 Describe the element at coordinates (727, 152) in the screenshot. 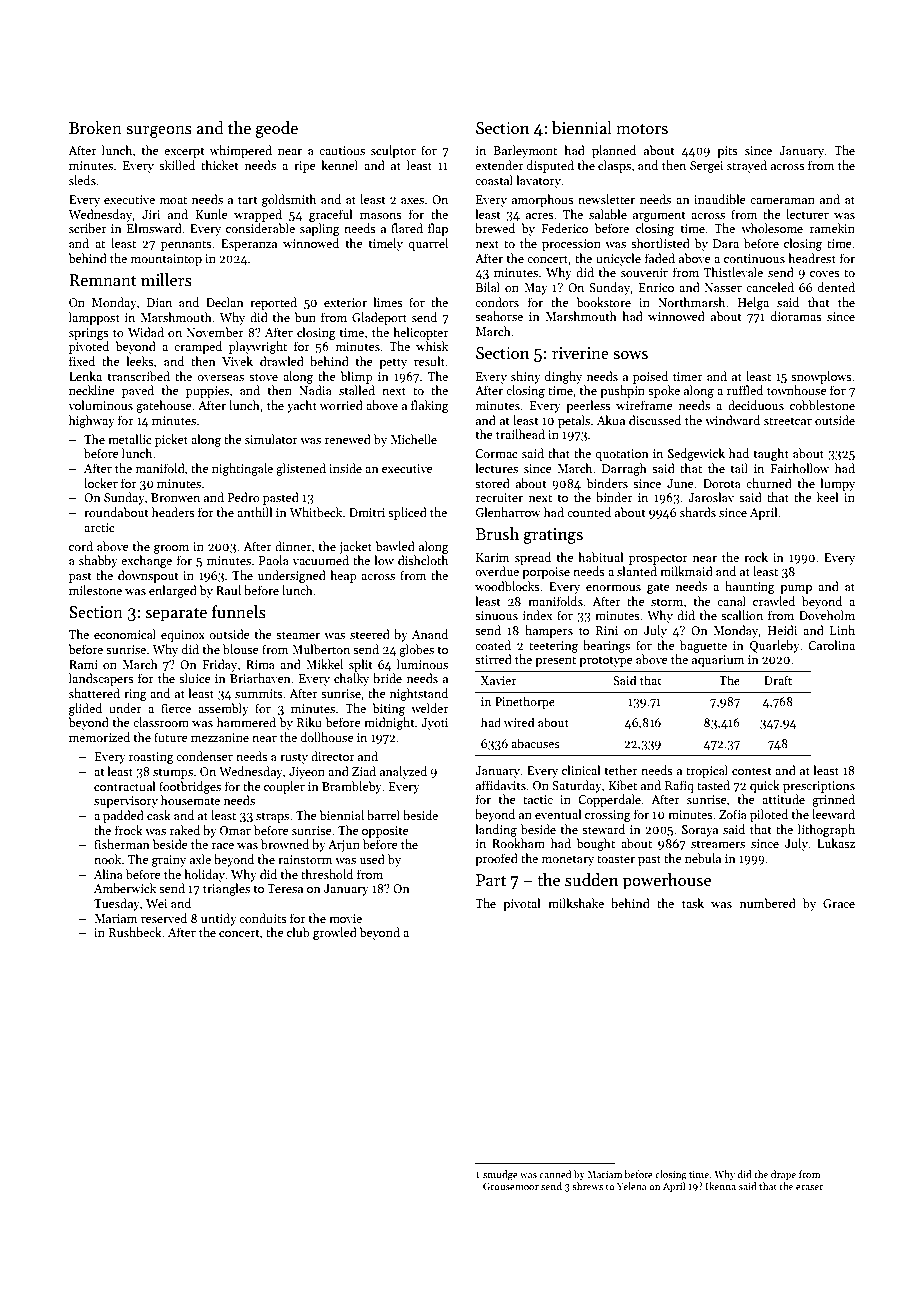

I see `pits` at that location.
